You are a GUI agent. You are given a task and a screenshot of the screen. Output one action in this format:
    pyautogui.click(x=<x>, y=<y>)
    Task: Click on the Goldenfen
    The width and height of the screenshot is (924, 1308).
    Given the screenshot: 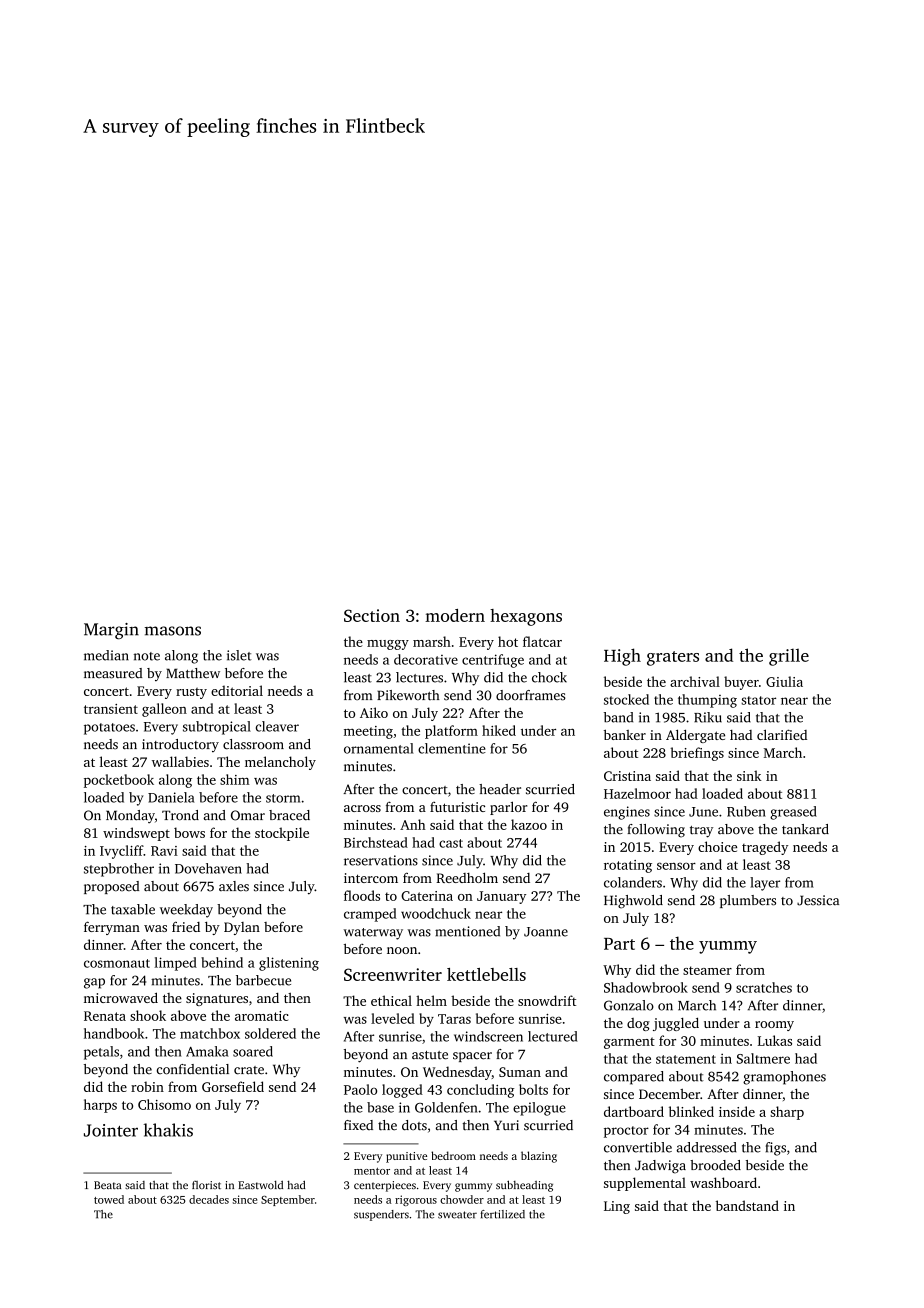 What is the action you would take?
    pyautogui.click(x=446, y=1107)
